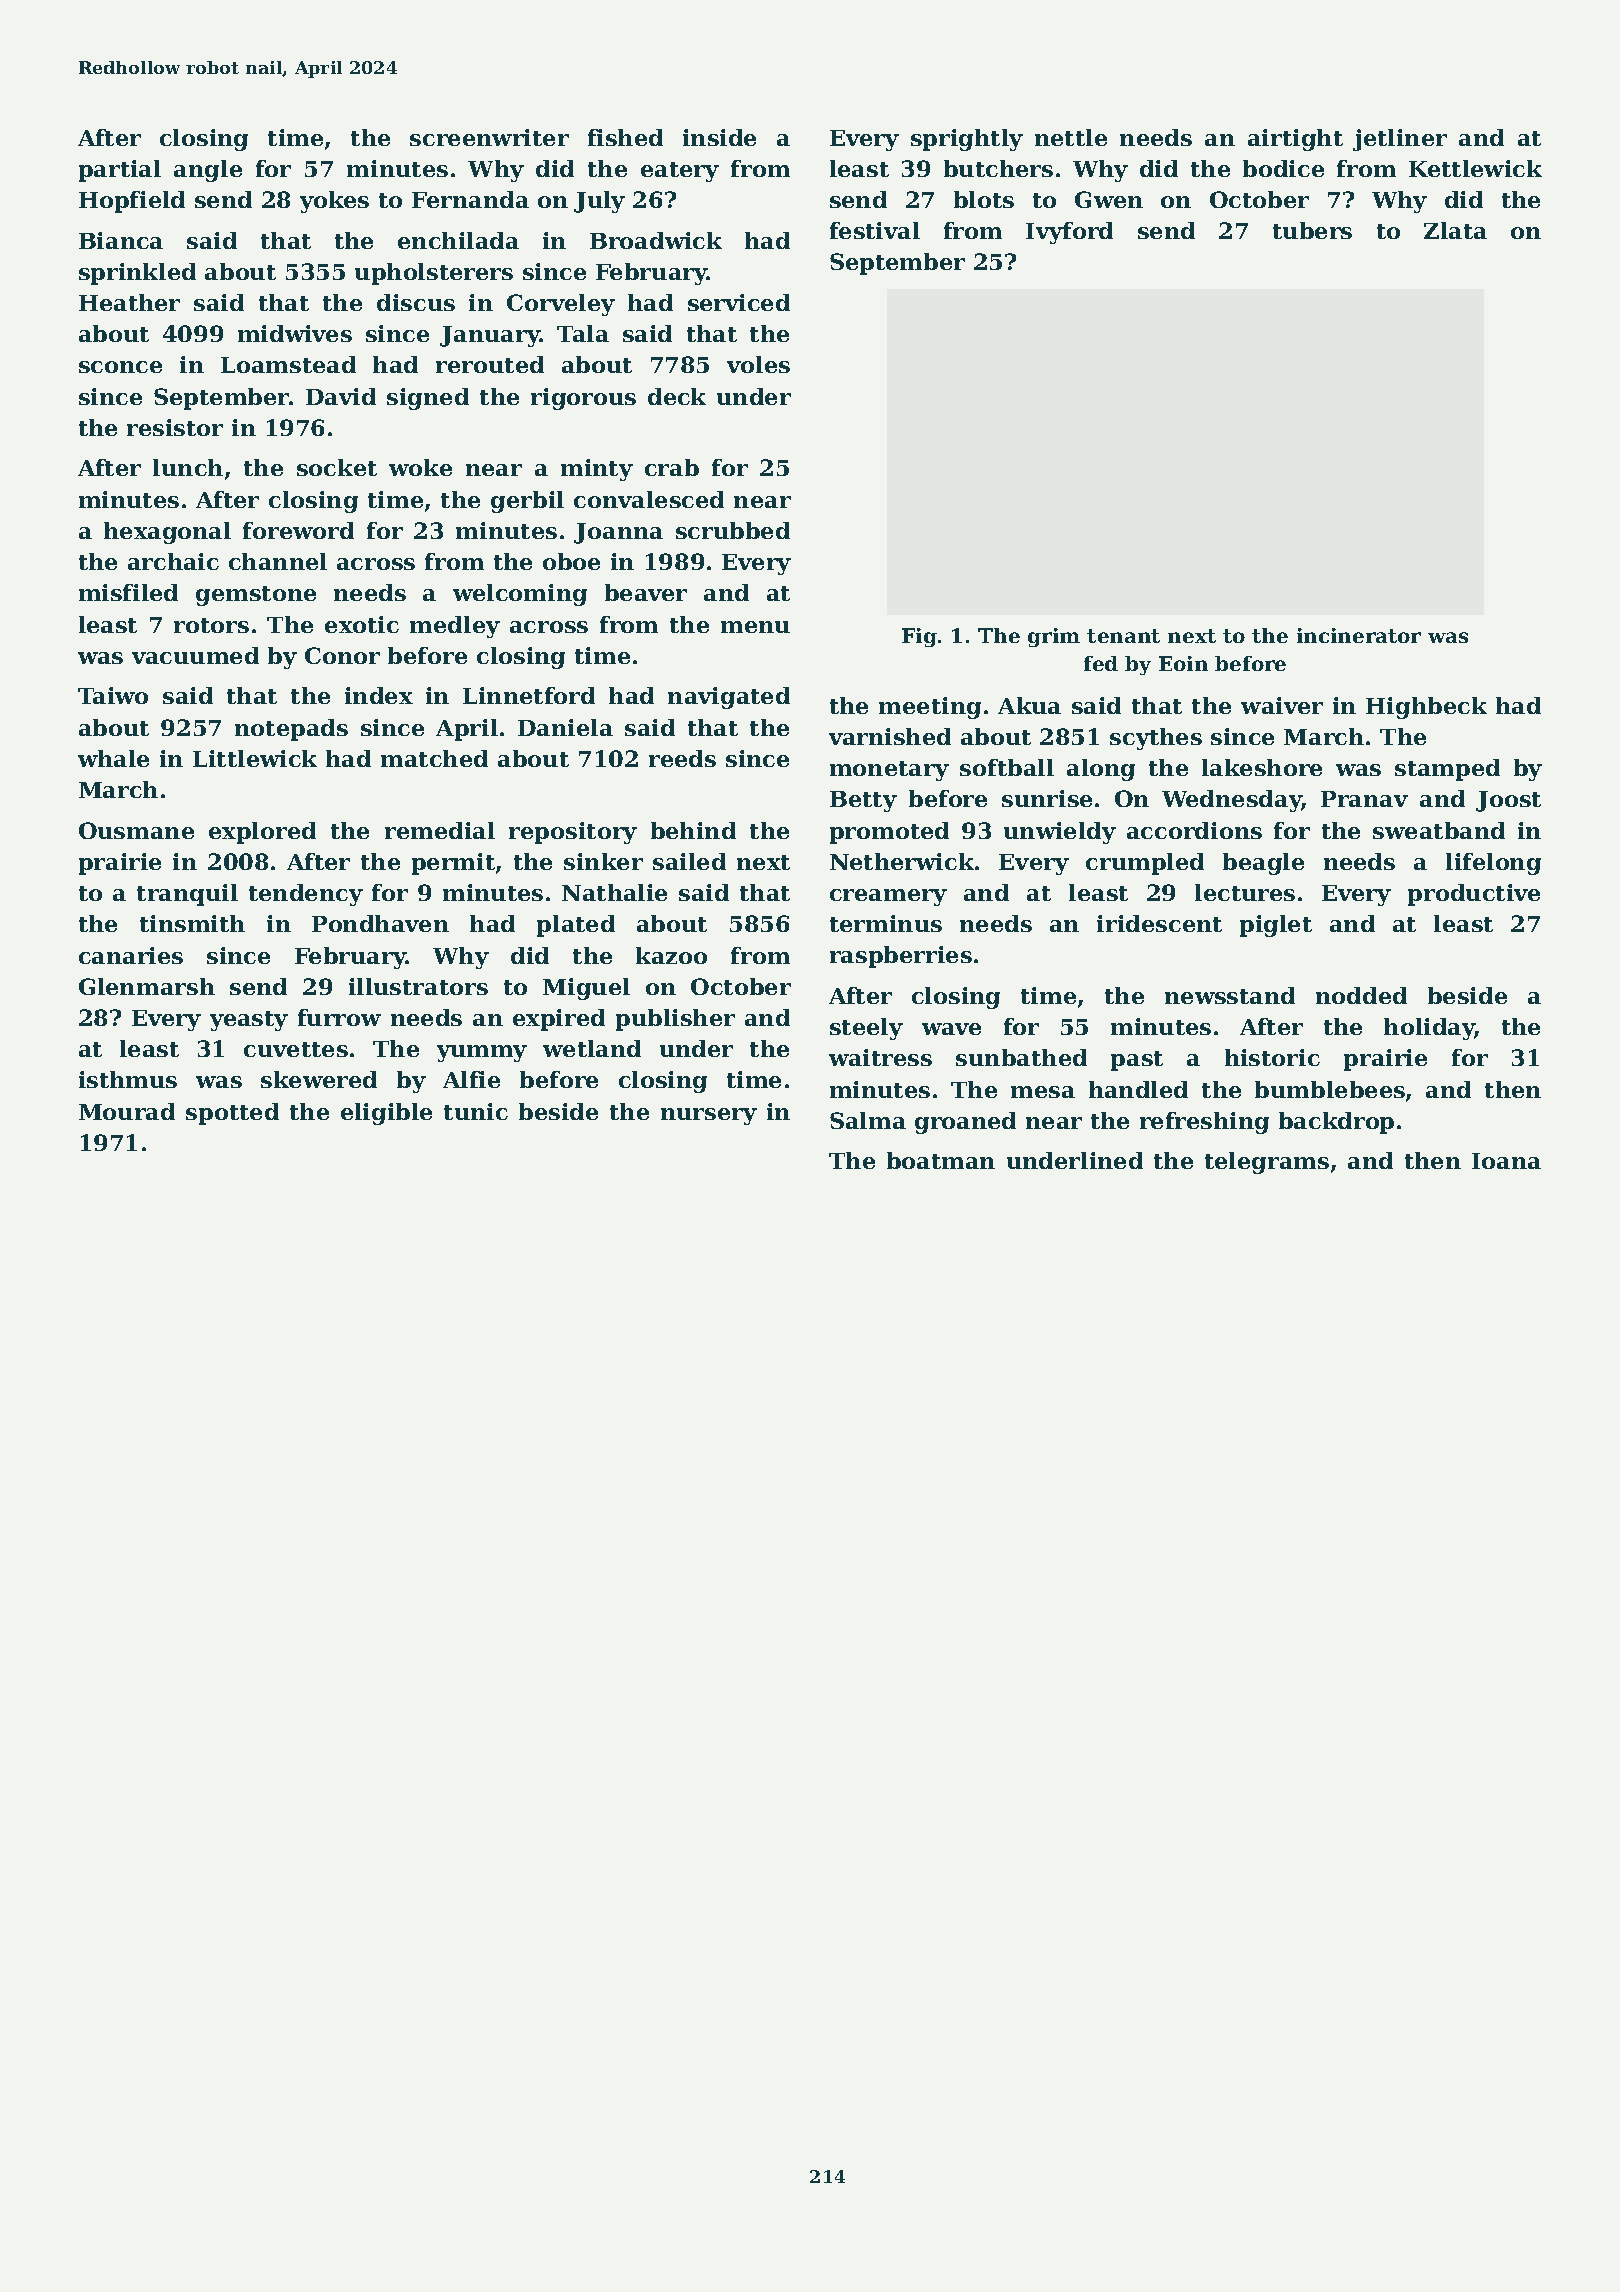 The height and width of the screenshot is (2292, 1620). I want to click on incinerator, so click(1359, 635).
